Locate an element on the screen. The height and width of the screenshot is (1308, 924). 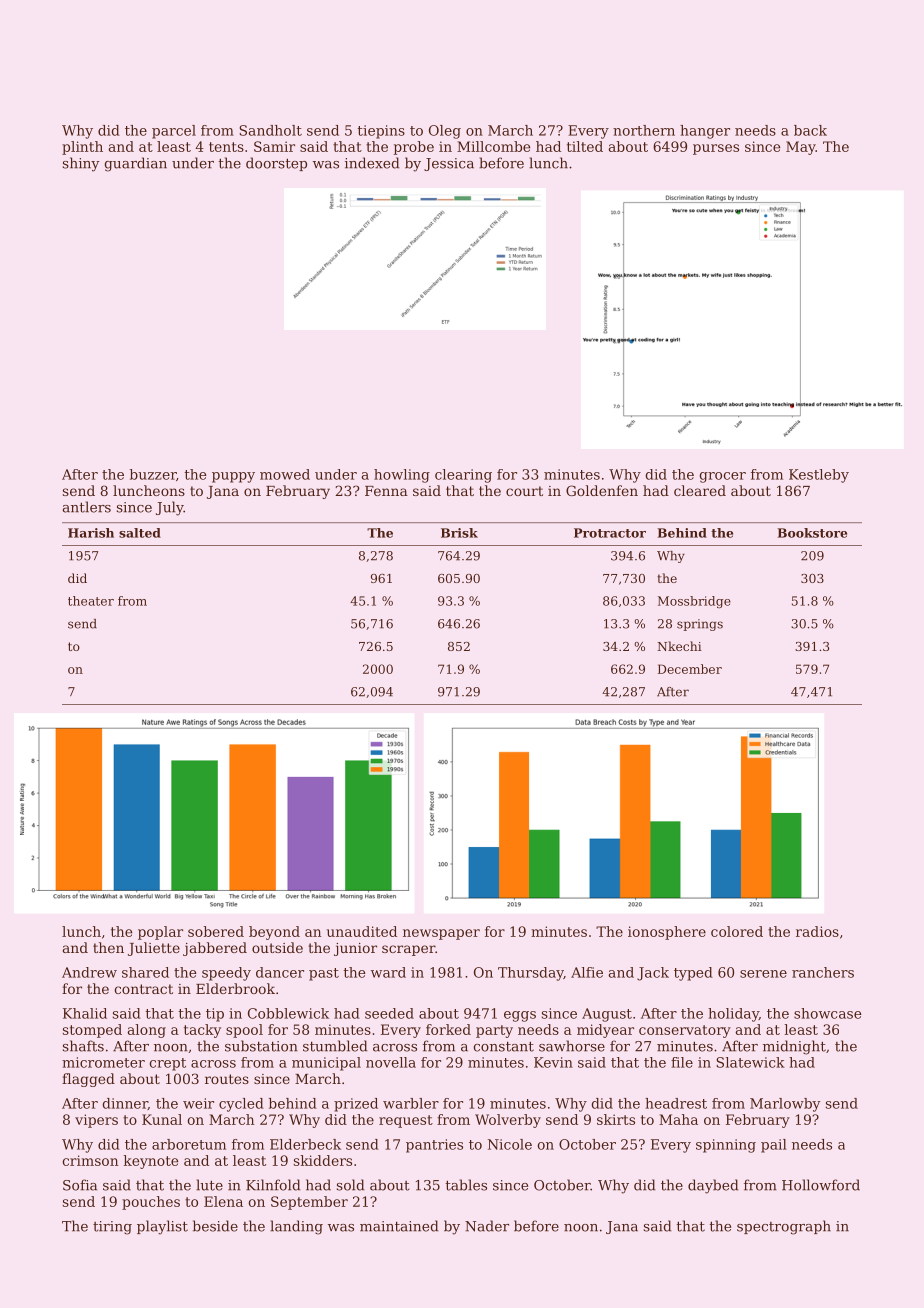
plinth is located at coordinates (82, 148).
